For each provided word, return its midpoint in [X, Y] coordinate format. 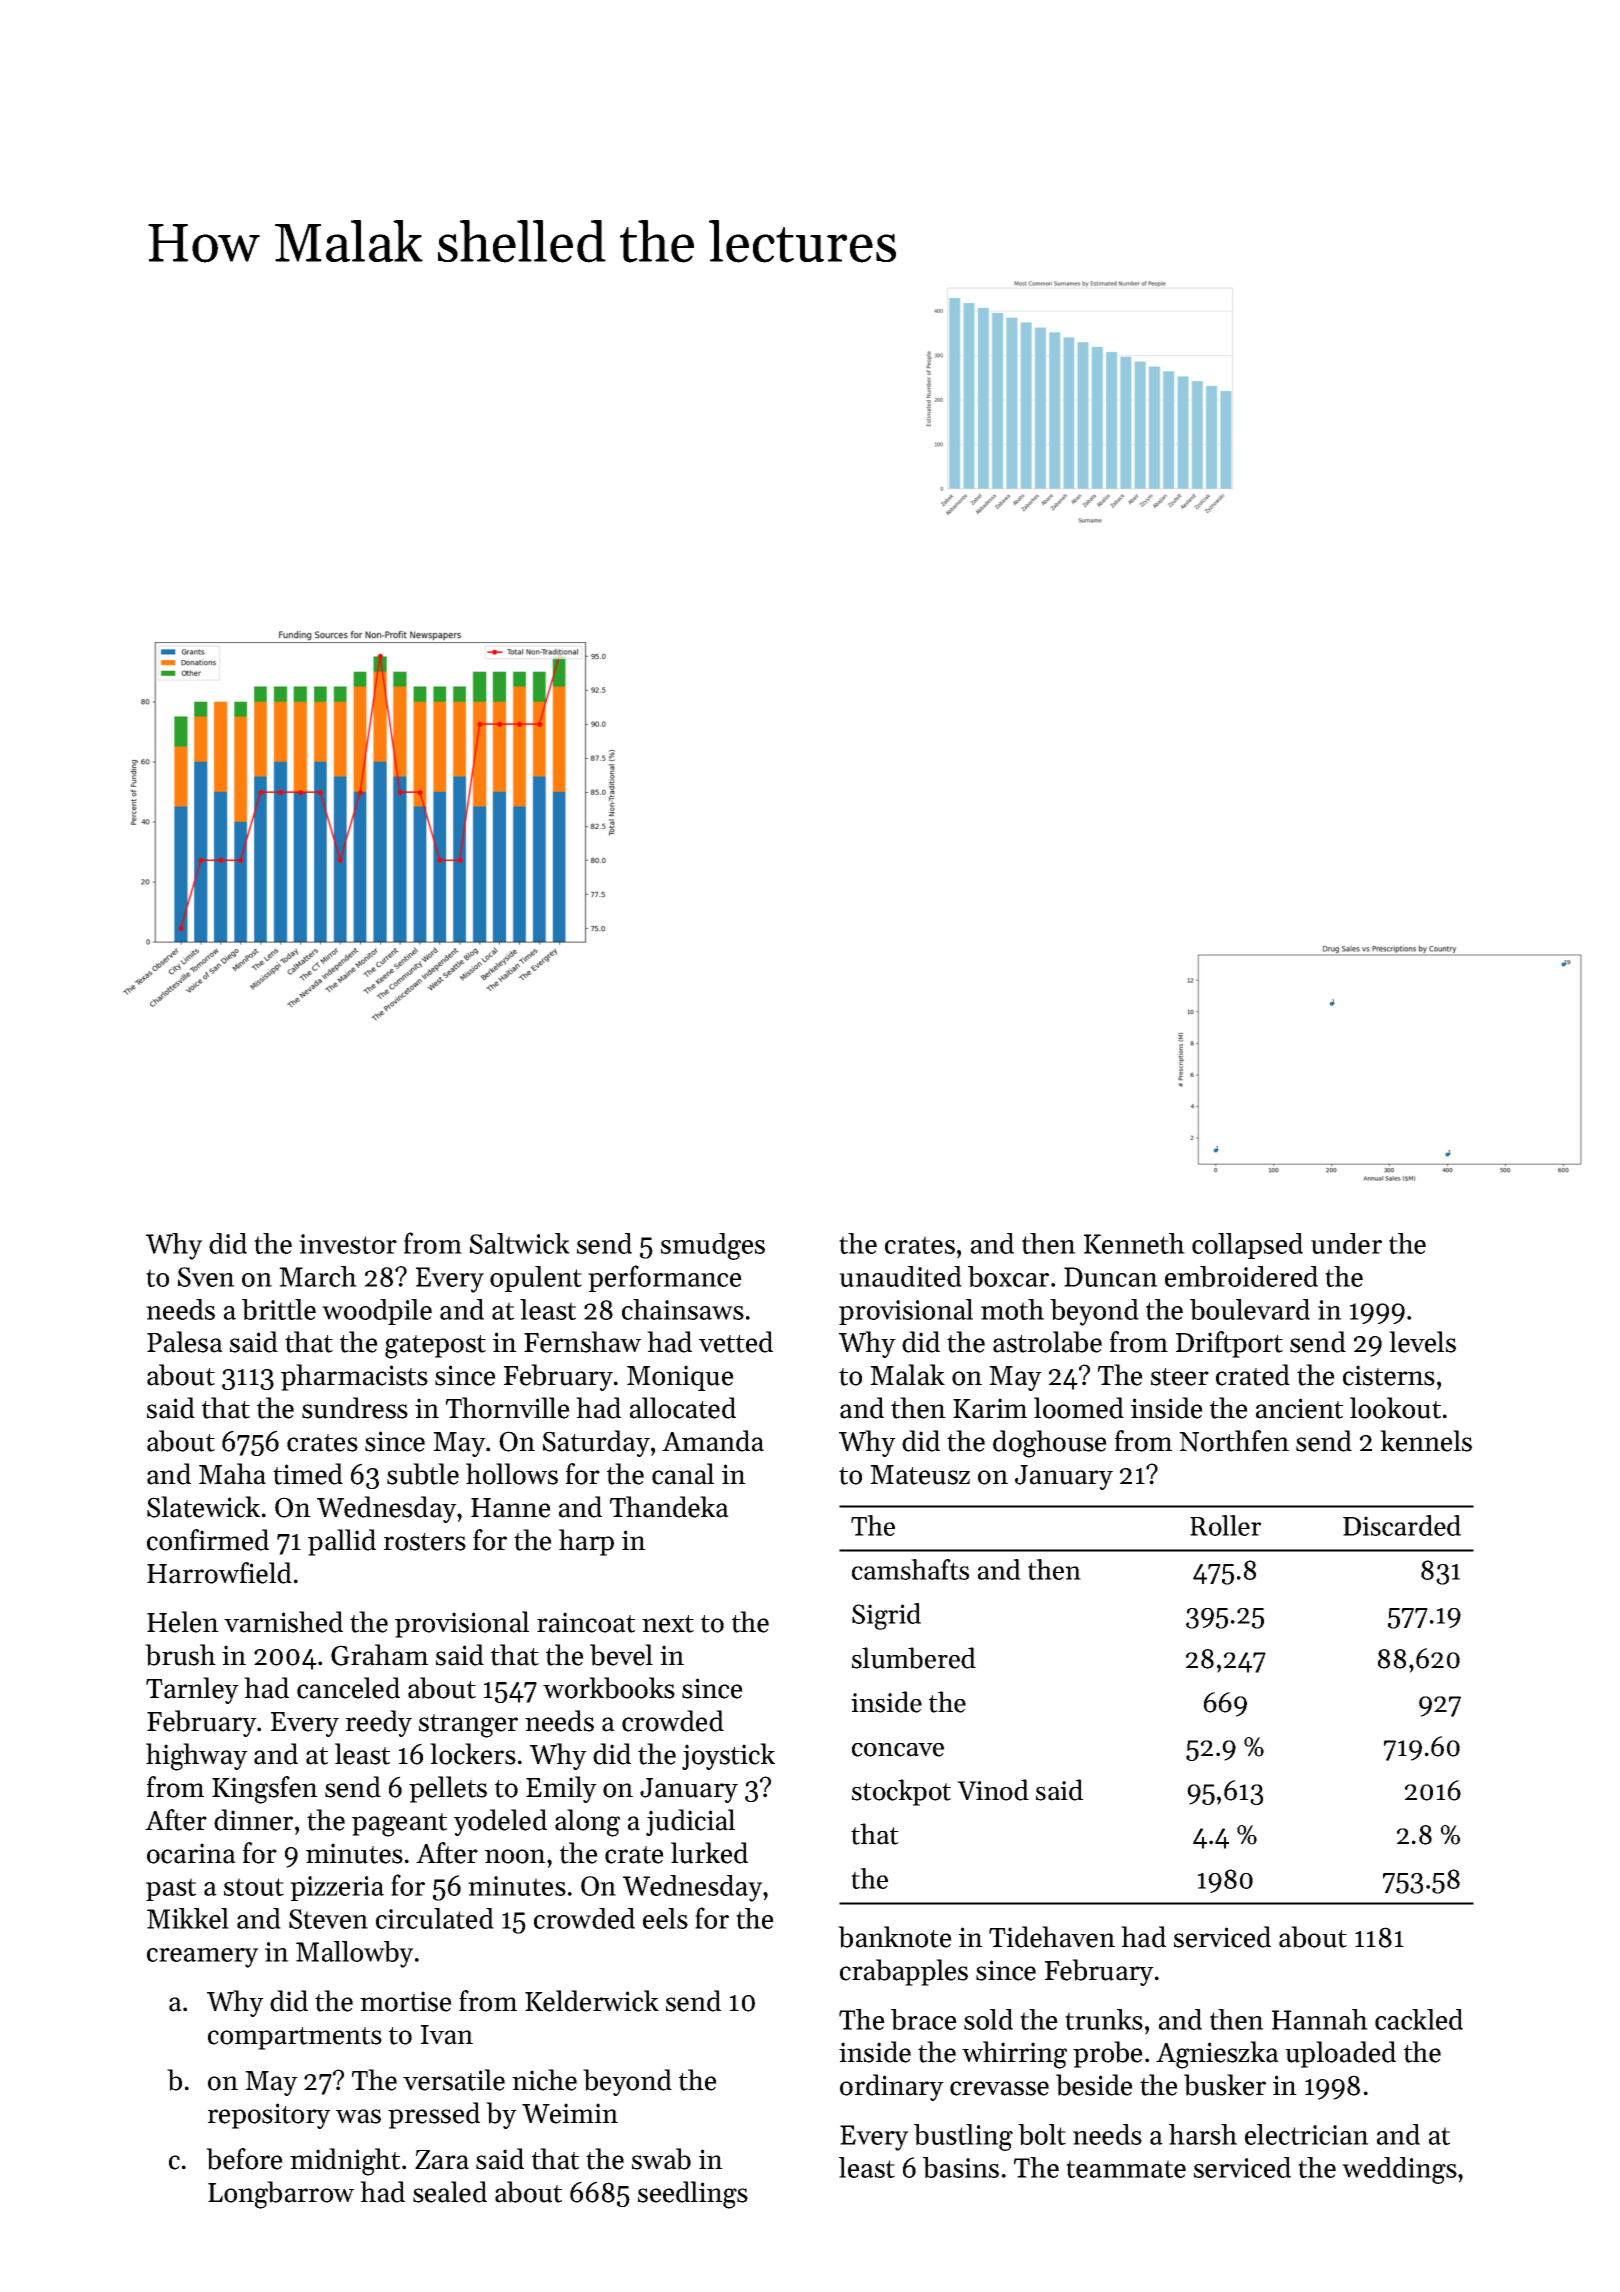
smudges [713, 1246]
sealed [450, 2192]
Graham [379, 1655]
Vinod [993, 1790]
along [587, 1823]
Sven [206, 1277]
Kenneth [1134, 1243]
